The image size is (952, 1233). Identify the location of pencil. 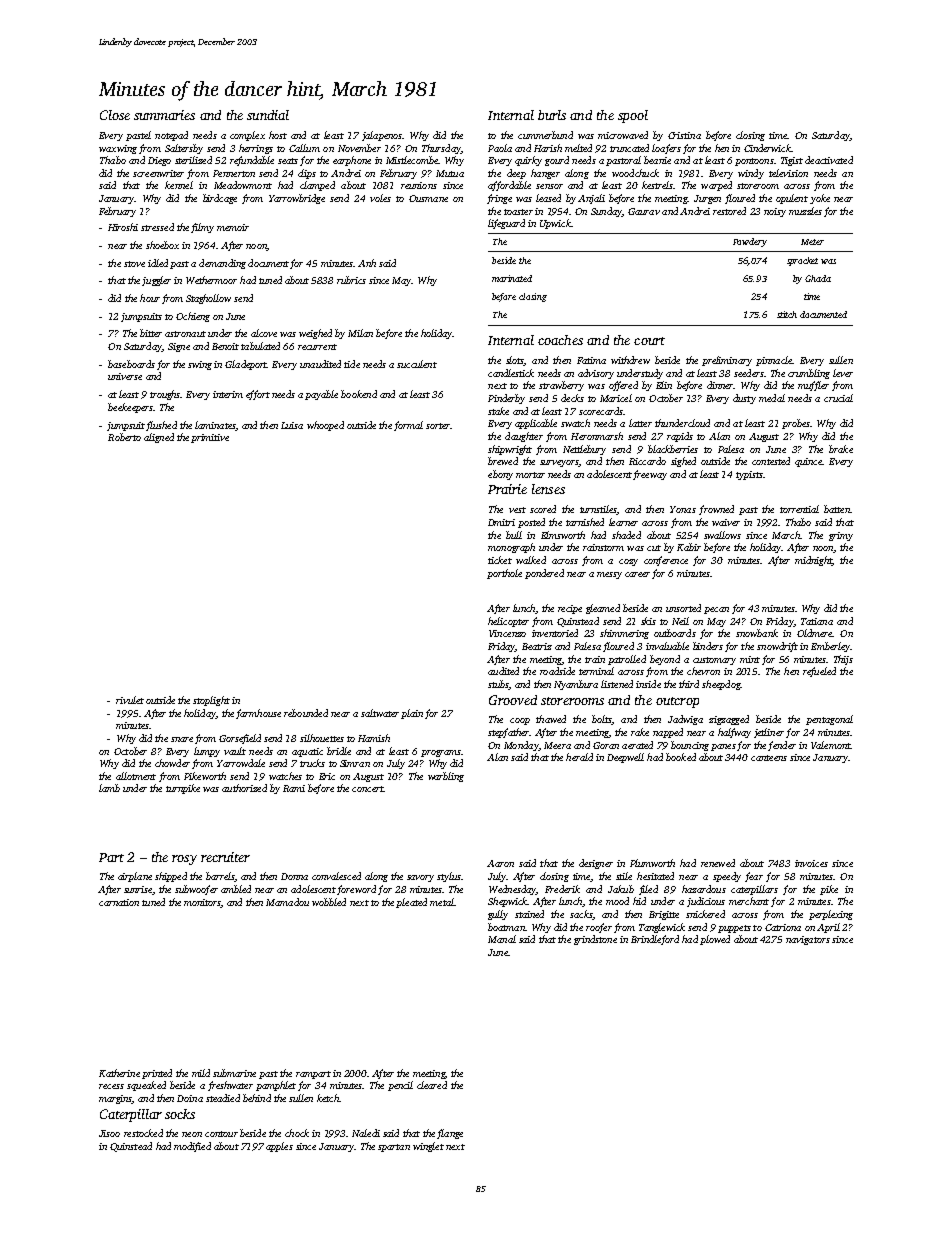
(400, 1086).
